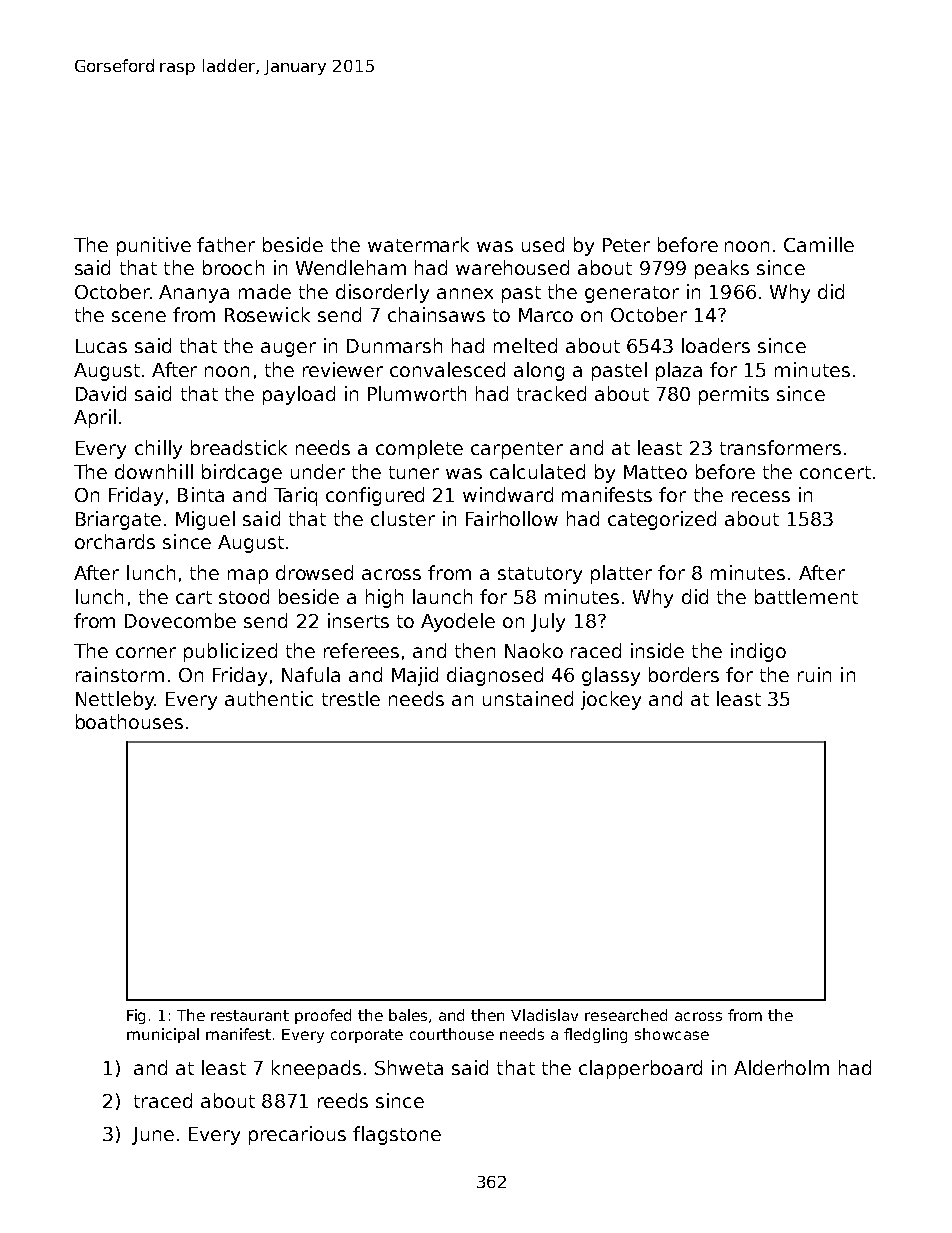 The width and height of the screenshot is (952, 1233). Describe the element at coordinates (611, 700) in the screenshot. I see `jockey` at that location.
